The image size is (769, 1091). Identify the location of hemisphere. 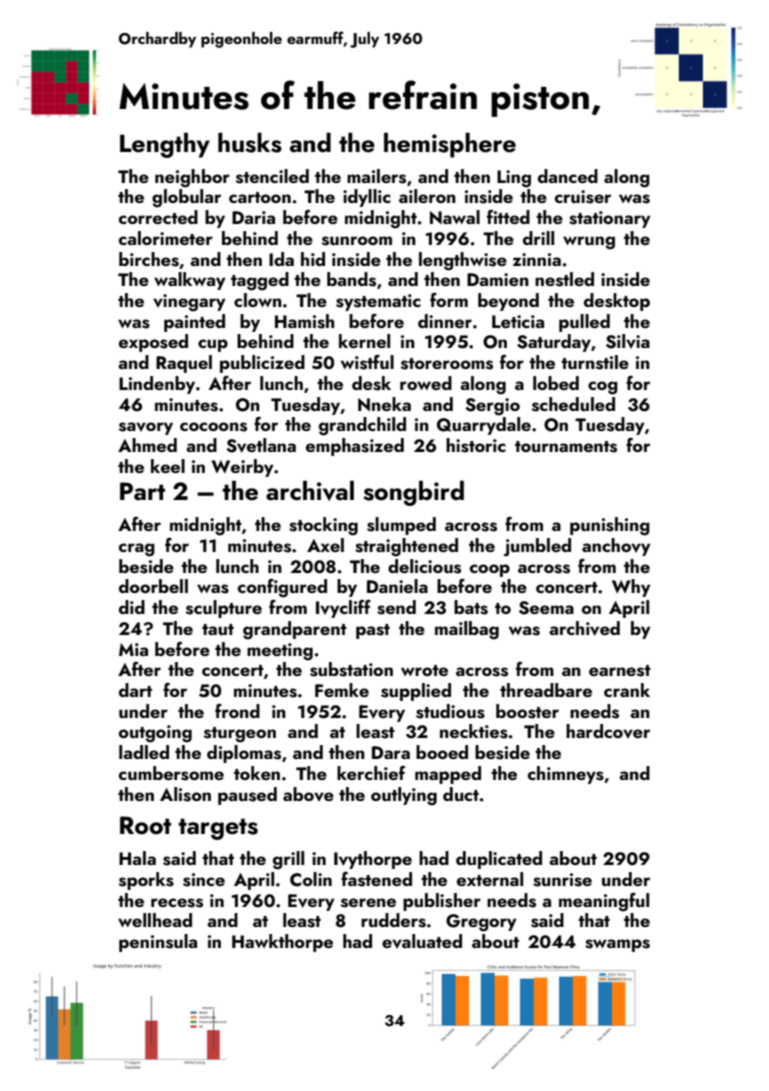
(450, 145).
